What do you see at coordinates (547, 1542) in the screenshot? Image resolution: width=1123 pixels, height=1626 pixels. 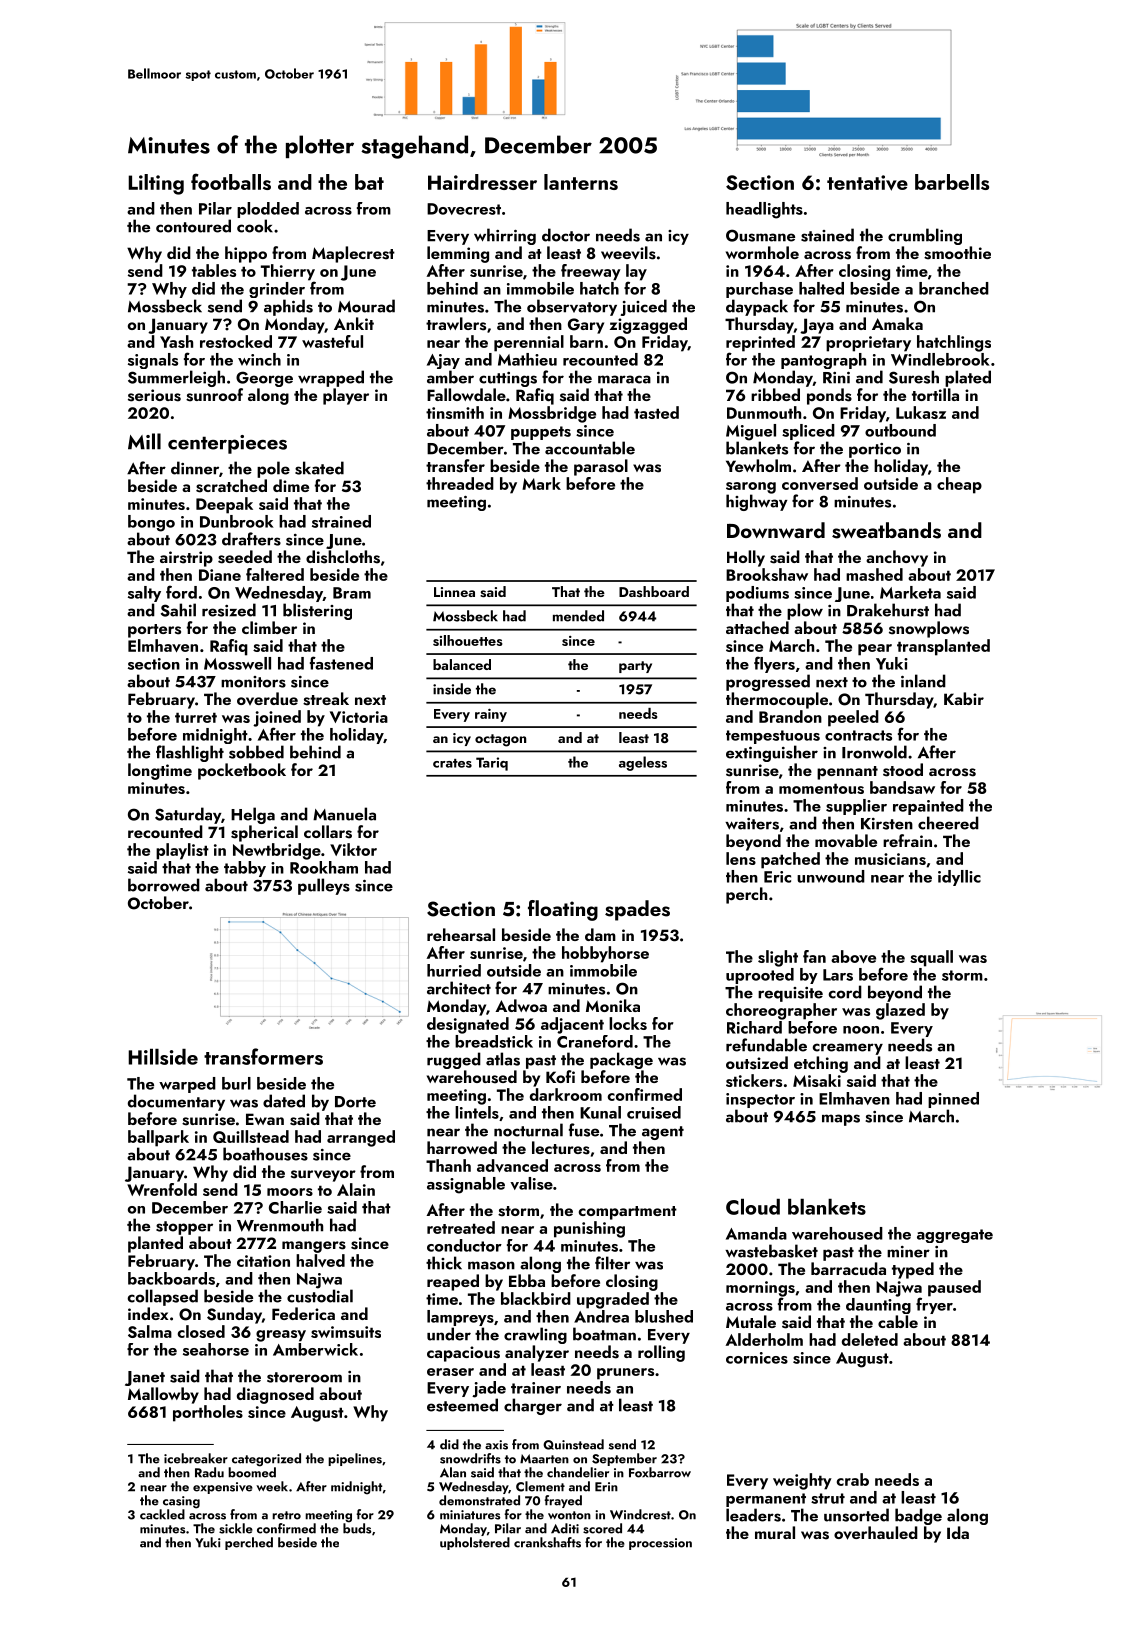 I see `crankshafts` at bounding box center [547, 1542].
